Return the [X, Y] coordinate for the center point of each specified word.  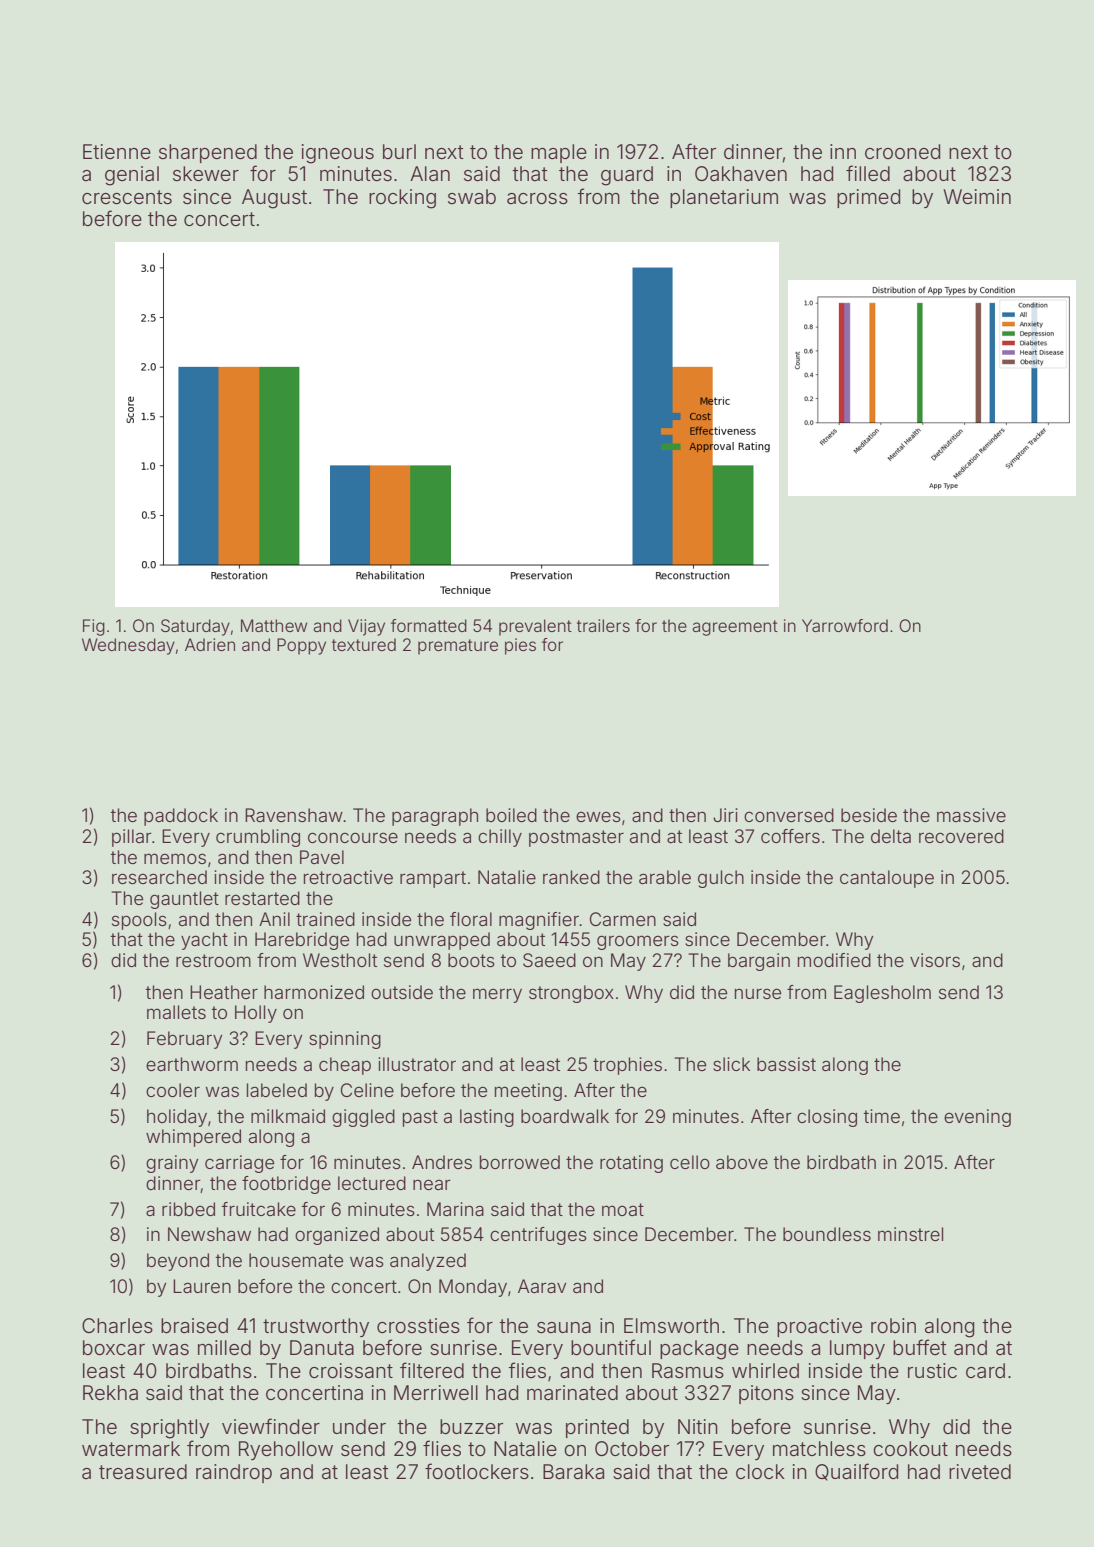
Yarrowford [845, 625]
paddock [181, 817]
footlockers [477, 1471]
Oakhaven [741, 173]
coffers [790, 836]
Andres [442, 1162]
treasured [143, 1471]
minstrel [910, 1234]
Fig [94, 627]
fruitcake [259, 1209]
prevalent [535, 627]
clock [760, 1471]
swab [472, 196]
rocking [402, 199]
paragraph [435, 817]
